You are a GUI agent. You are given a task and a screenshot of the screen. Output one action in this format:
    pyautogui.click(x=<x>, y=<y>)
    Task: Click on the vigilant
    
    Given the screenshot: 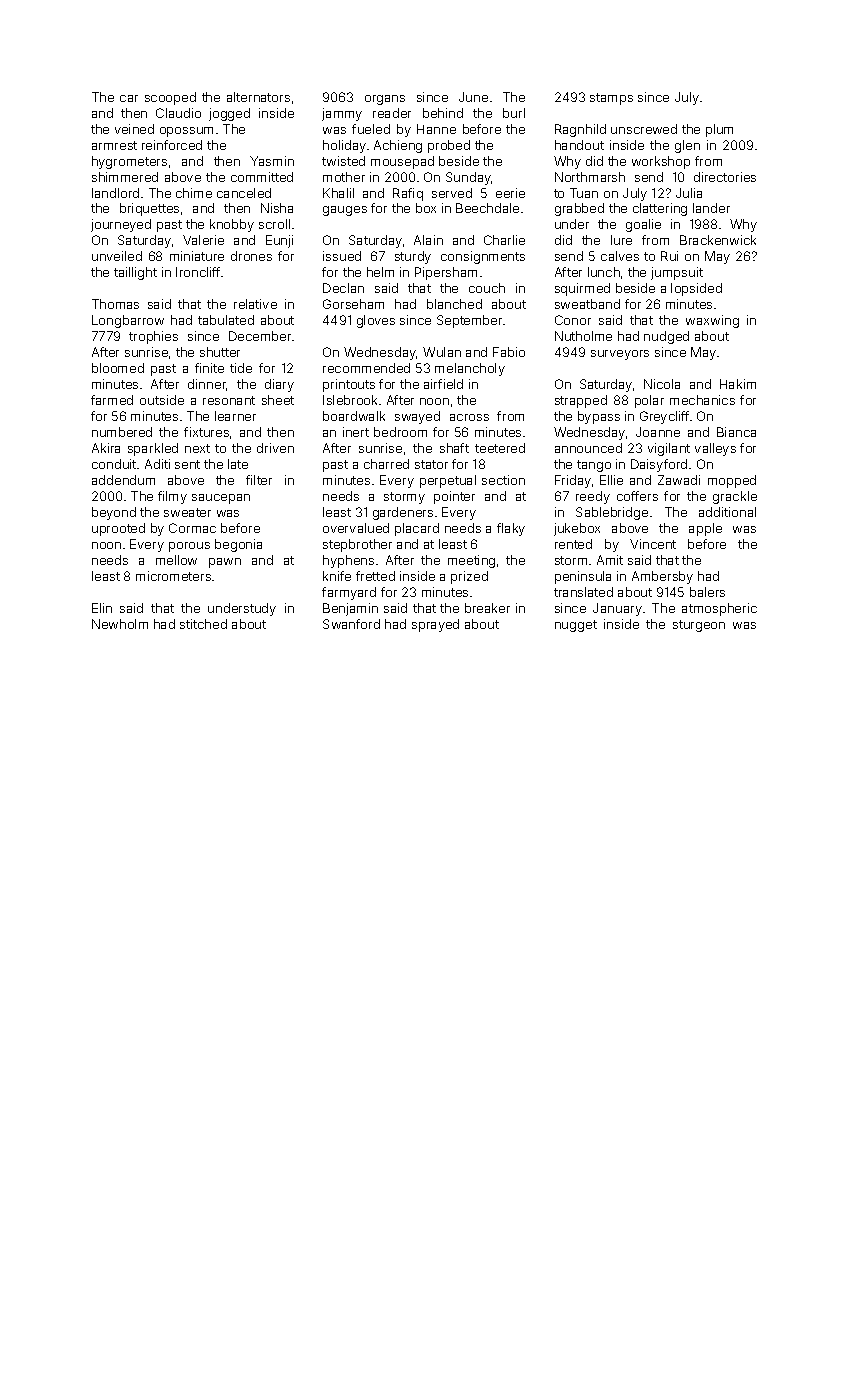 What is the action you would take?
    pyautogui.click(x=669, y=449)
